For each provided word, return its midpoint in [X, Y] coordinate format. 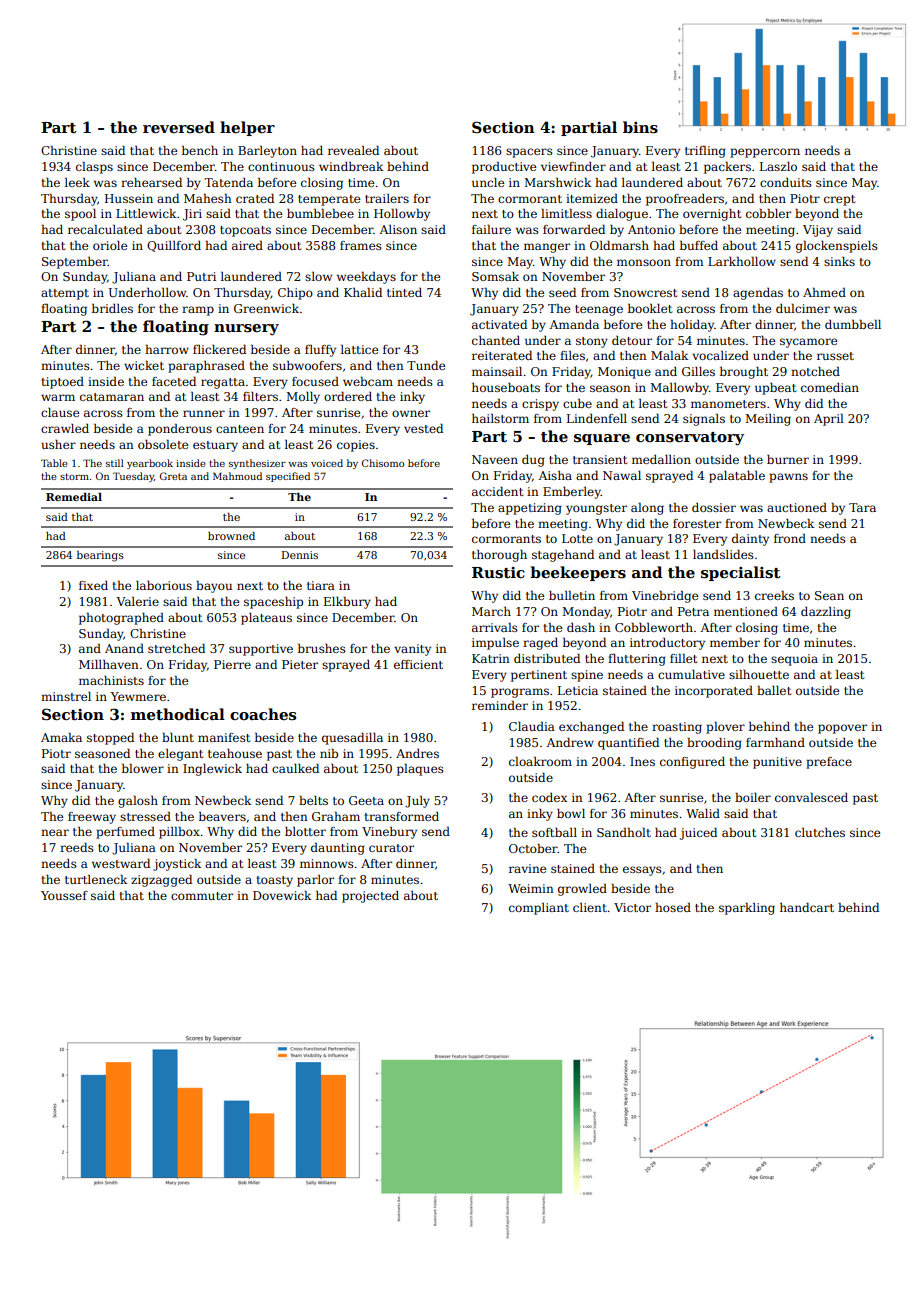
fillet [683, 658]
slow [318, 276]
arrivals [495, 627]
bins [640, 127]
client [590, 907]
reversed [179, 127]
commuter [202, 896]
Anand [124, 648]
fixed [93, 585]
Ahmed [824, 292]
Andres [417, 753]
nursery [246, 330]
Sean [829, 595]
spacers [529, 153]
